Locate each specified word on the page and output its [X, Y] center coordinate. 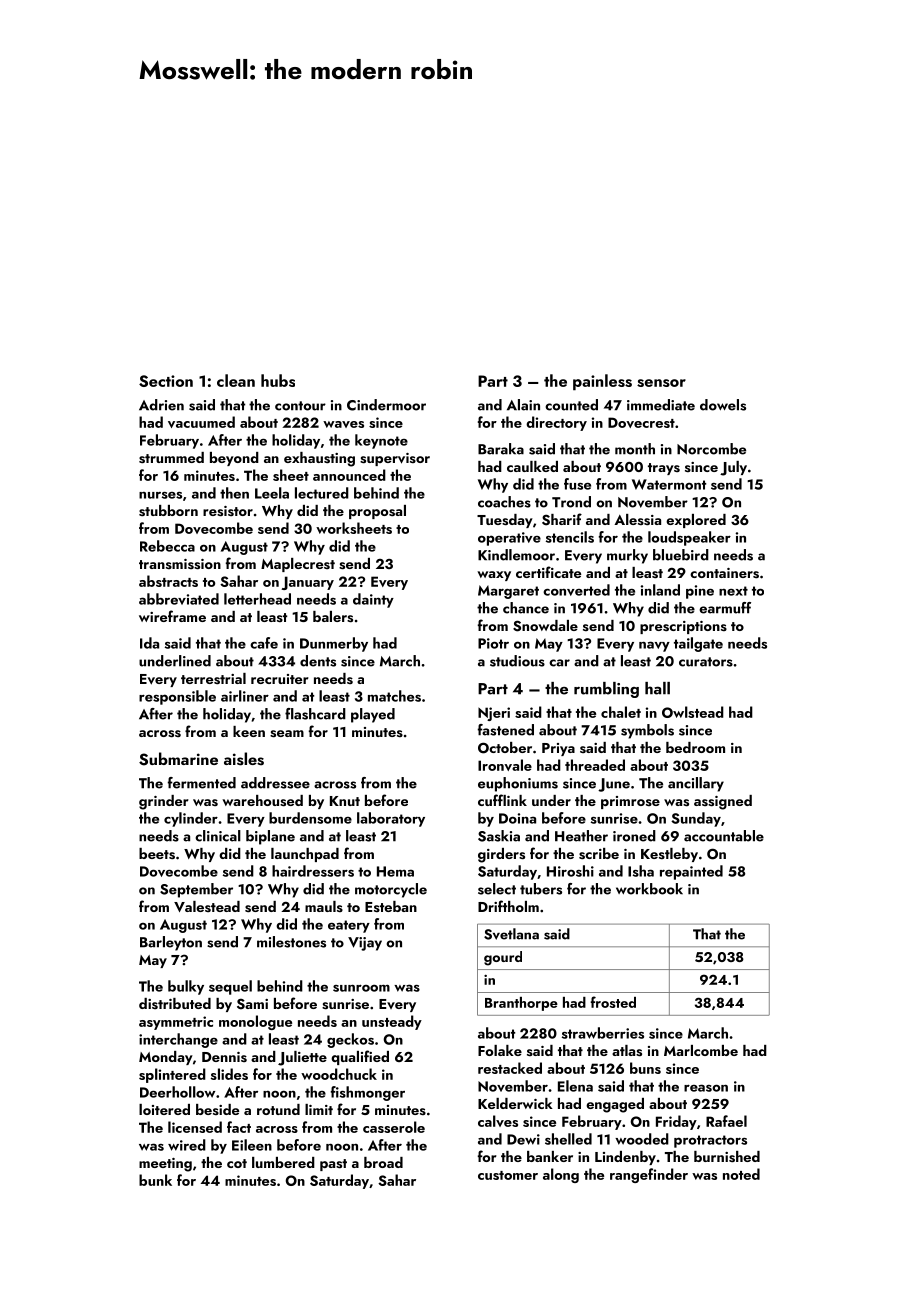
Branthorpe [521, 1004]
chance [526, 608]
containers [724, 573]
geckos [350, 1040]
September [196, 890]
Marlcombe [701, 1050]
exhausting [319, 459]
